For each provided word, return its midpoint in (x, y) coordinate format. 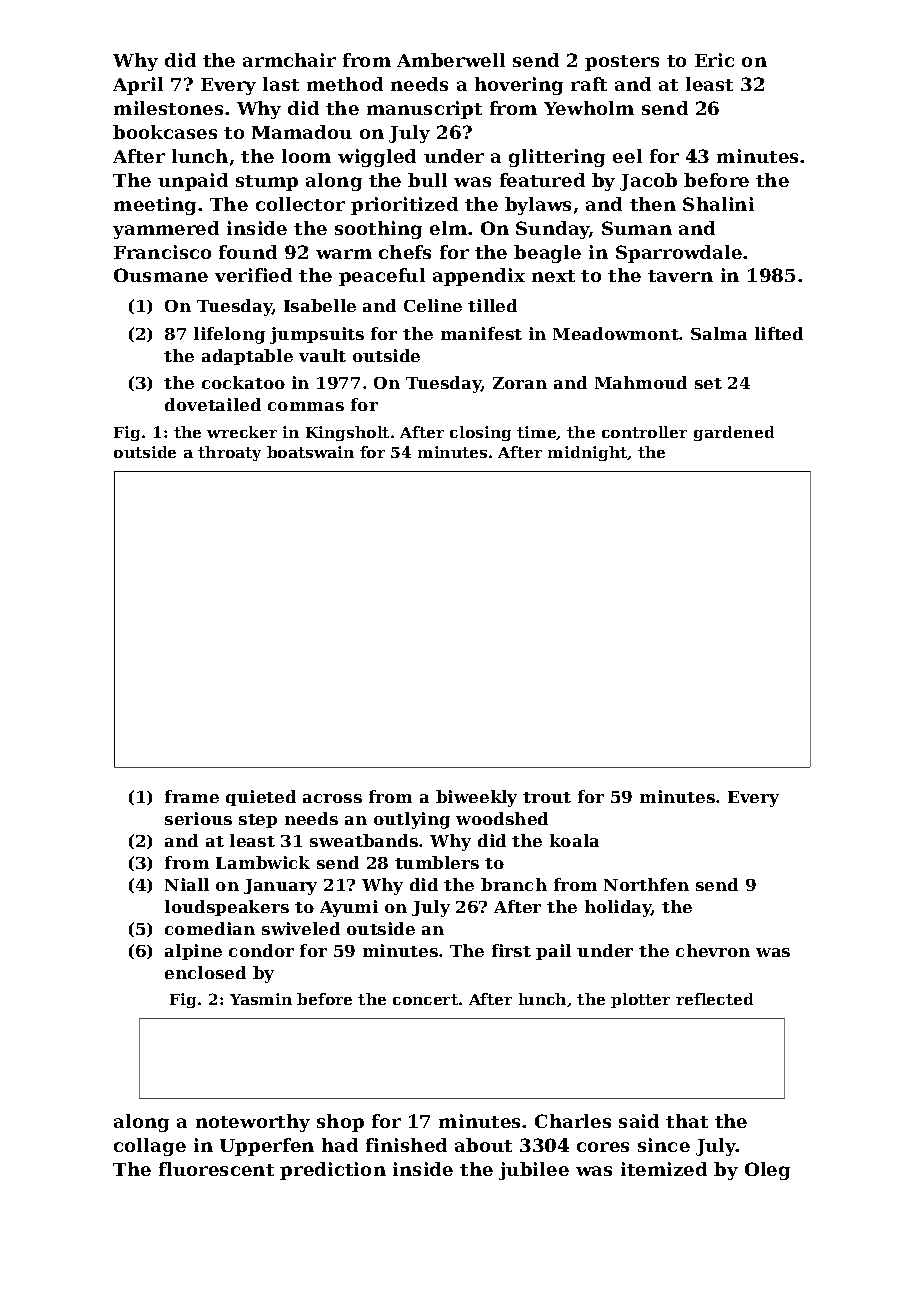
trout (547, 797)
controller (644, 432)
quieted (261, 798)
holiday (618, 908)
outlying (412, 820)
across (332, 798)
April (138, 86)
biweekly (476, 798)
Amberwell (451, 60)
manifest (481, 333)
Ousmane (161, 275)
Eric (714, 60)
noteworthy (253, 1123)
